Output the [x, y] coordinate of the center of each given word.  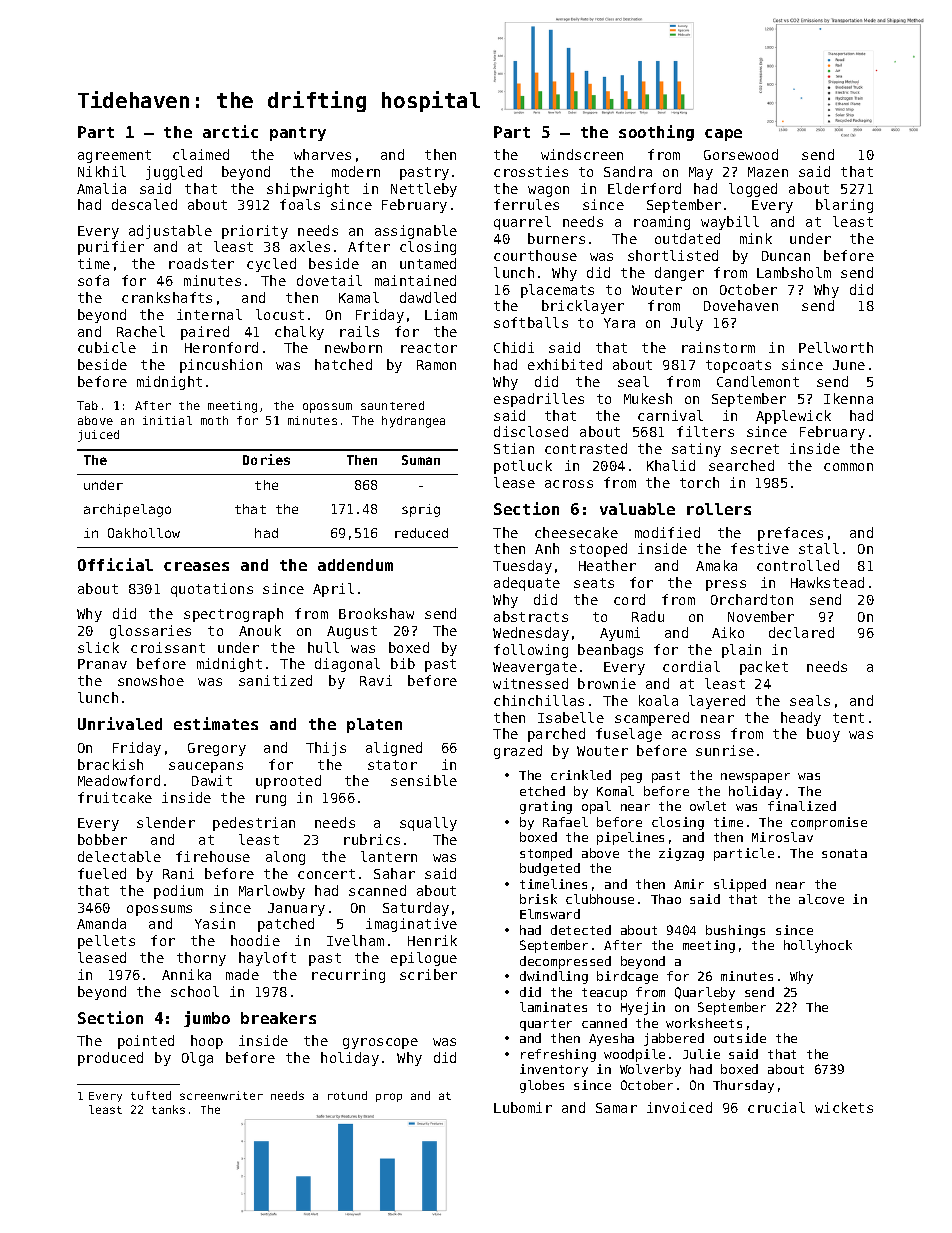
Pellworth [836, 347]
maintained [415, 280]
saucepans [206, 767]
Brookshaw [376, 613]
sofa [93, 280]
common [848, 467]
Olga [197, 1059]
